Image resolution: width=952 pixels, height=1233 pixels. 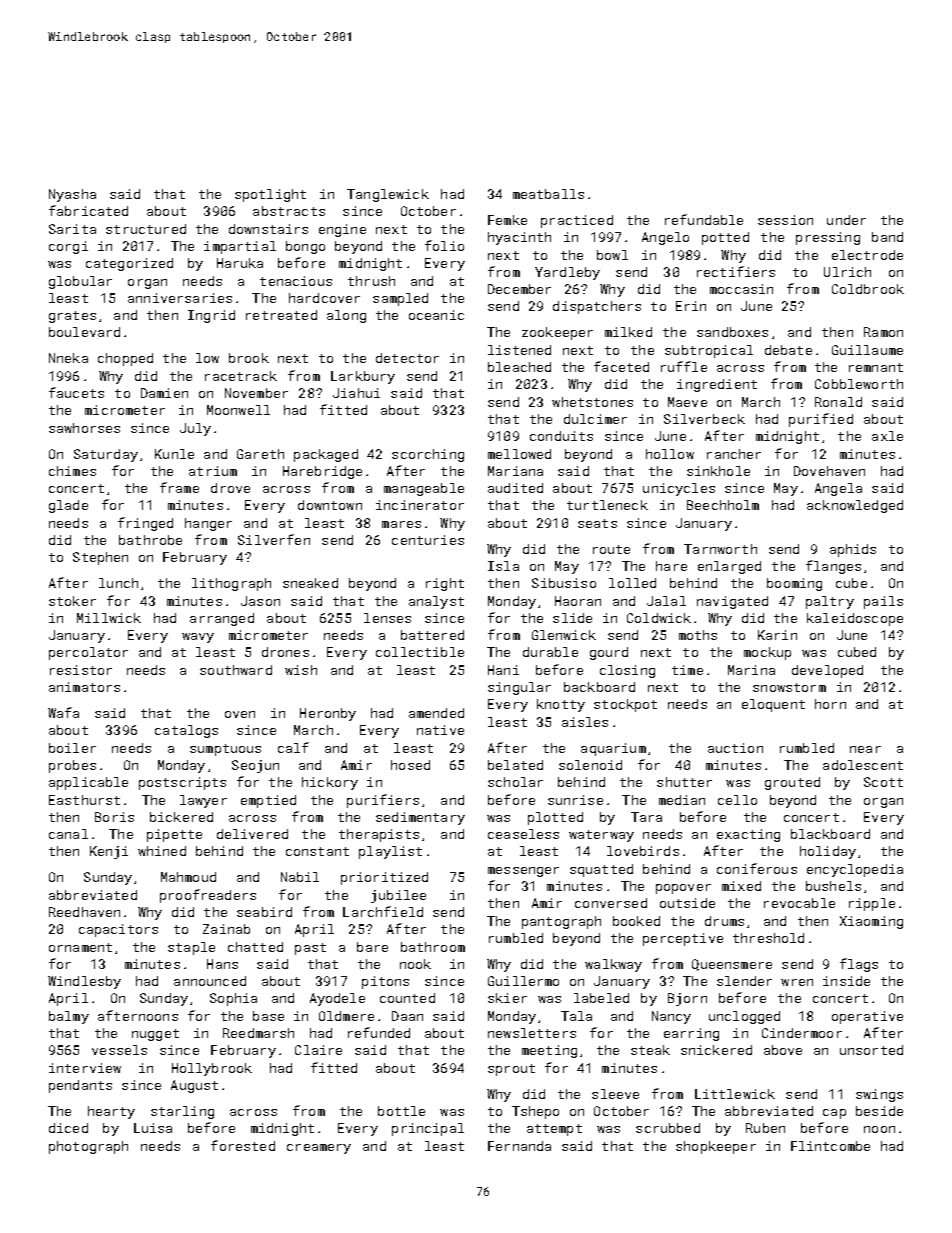 What do you see at coordinates (231, 584) in the image?
I see `lithograph` at bounding box center [231, 584].
